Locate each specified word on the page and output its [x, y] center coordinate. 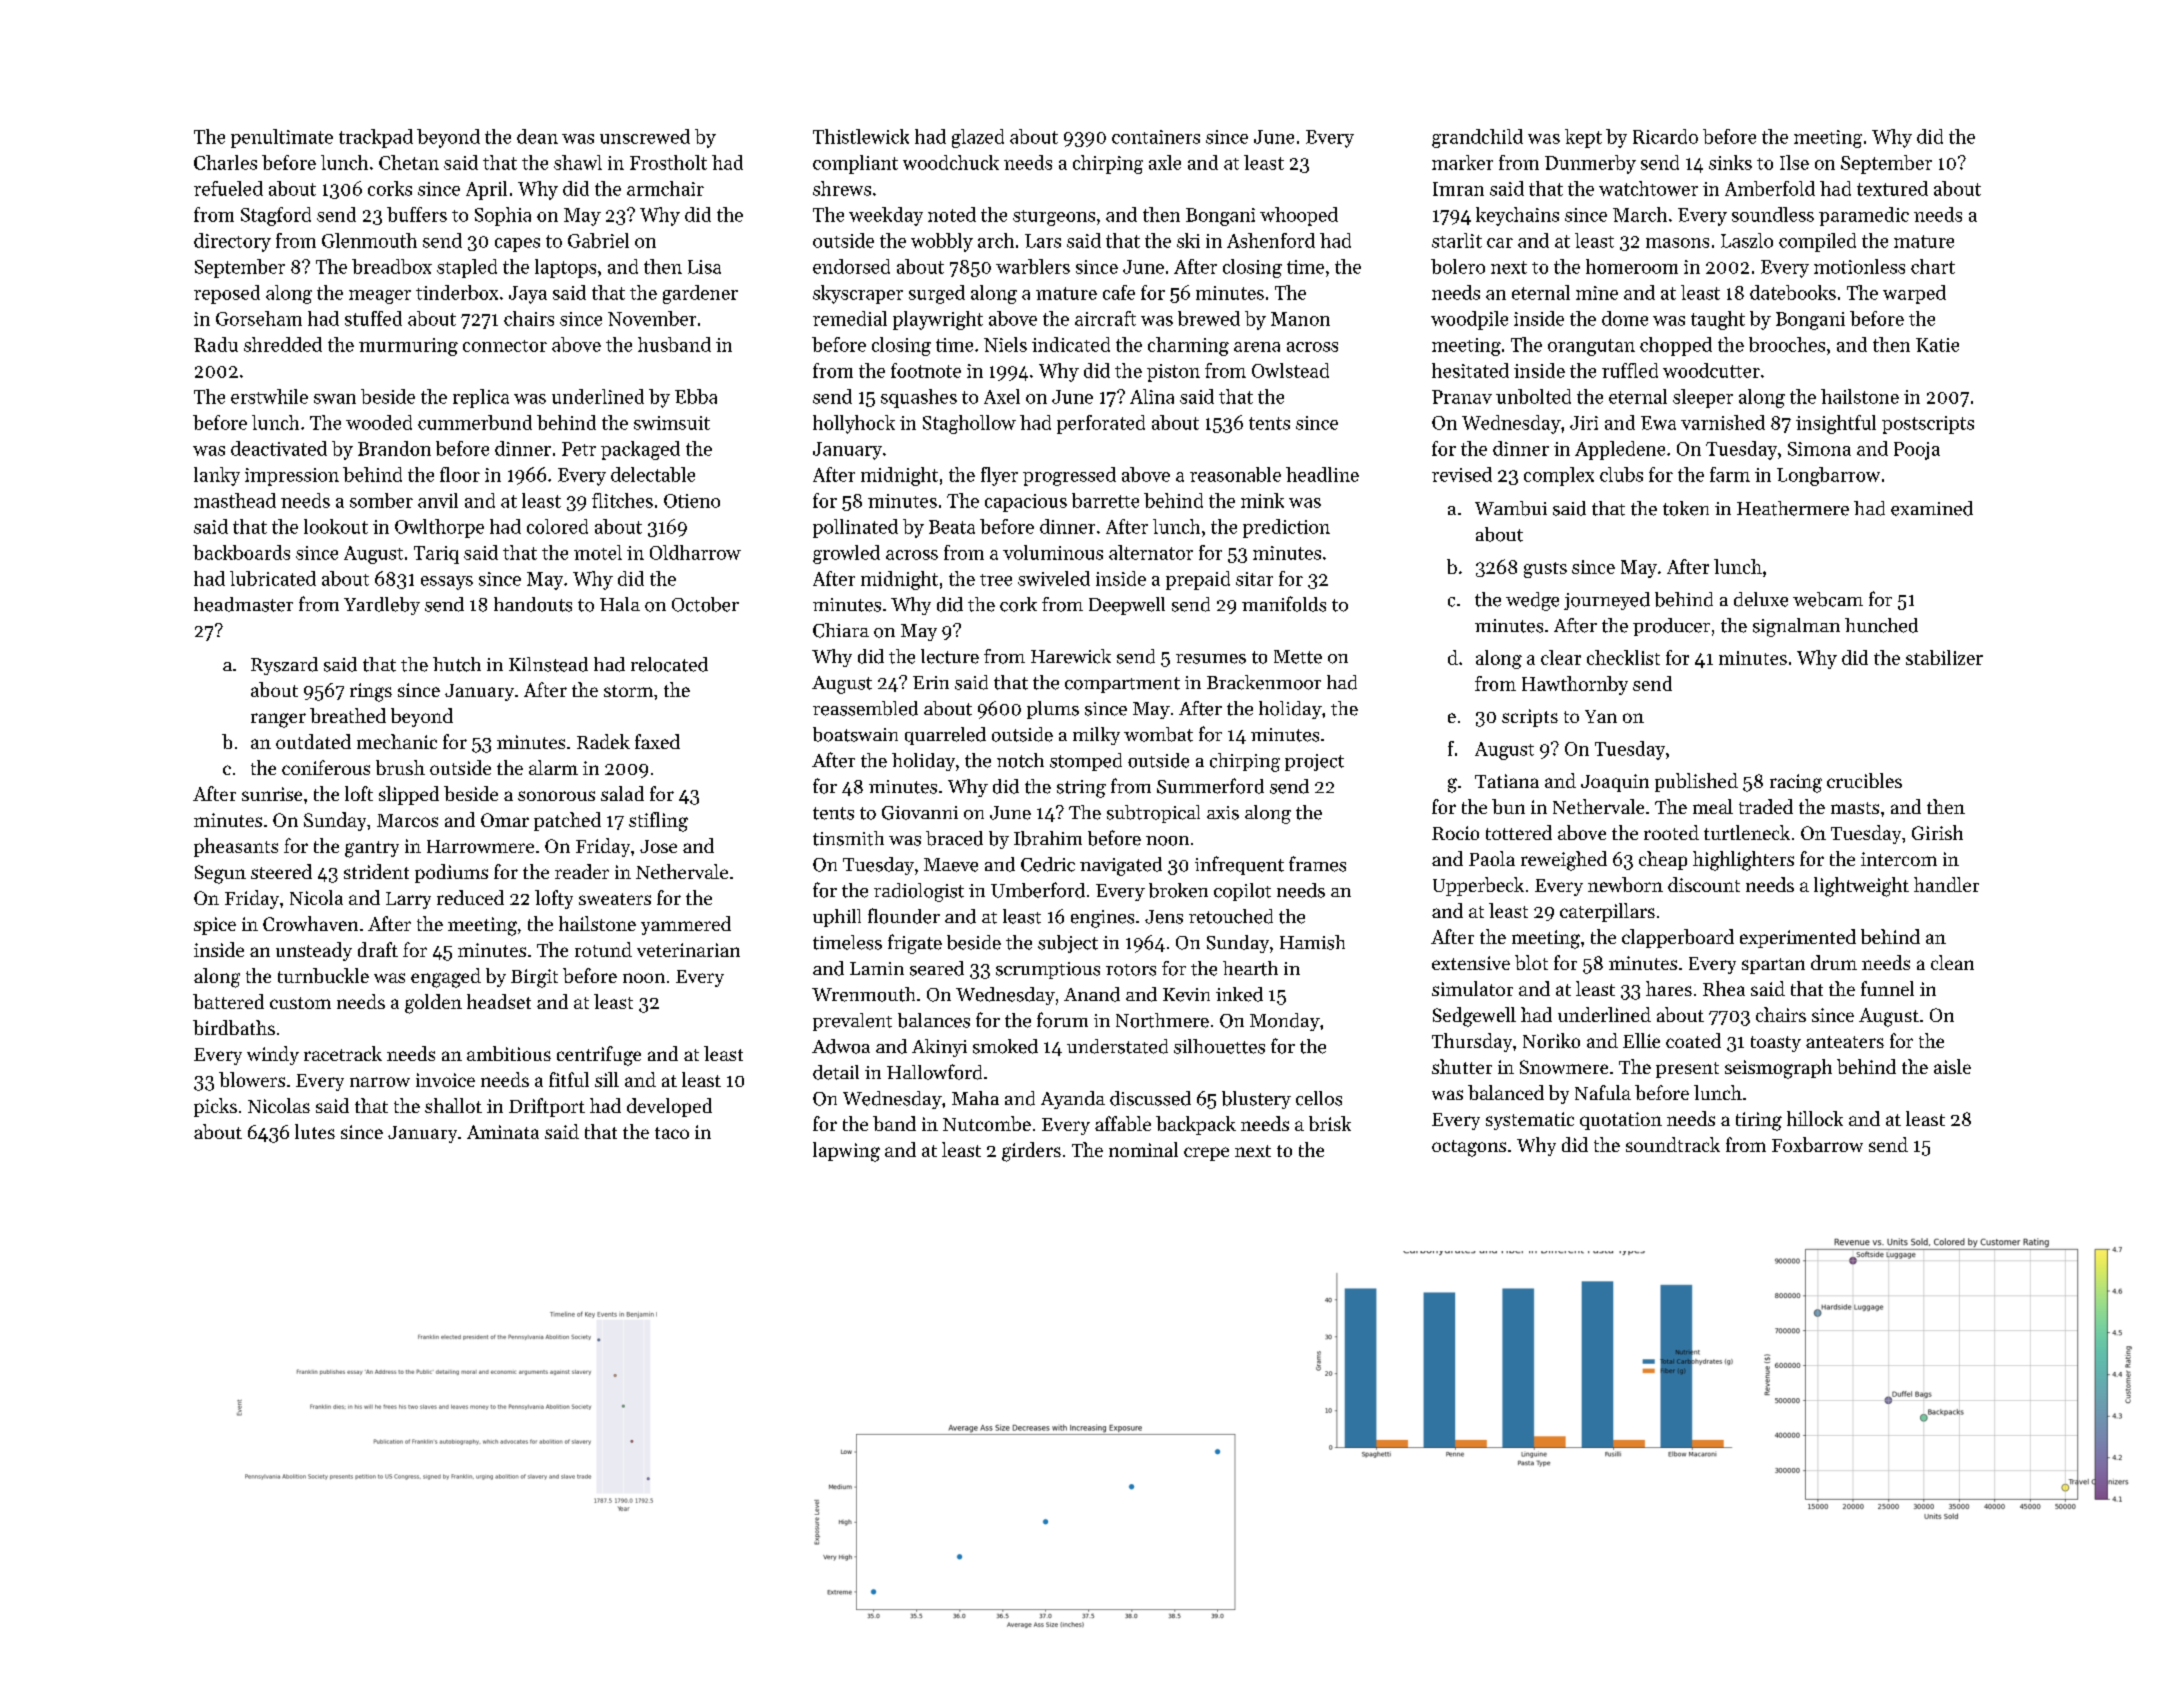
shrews [842, 188]
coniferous [326, 767]
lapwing [846, 1152]
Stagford [276, 216]
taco [672, 1133]
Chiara [841, 630]
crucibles [1864, 780]
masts [1855, 808]
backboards [241, 552]
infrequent [1239, 865]
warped [1914, 294]
